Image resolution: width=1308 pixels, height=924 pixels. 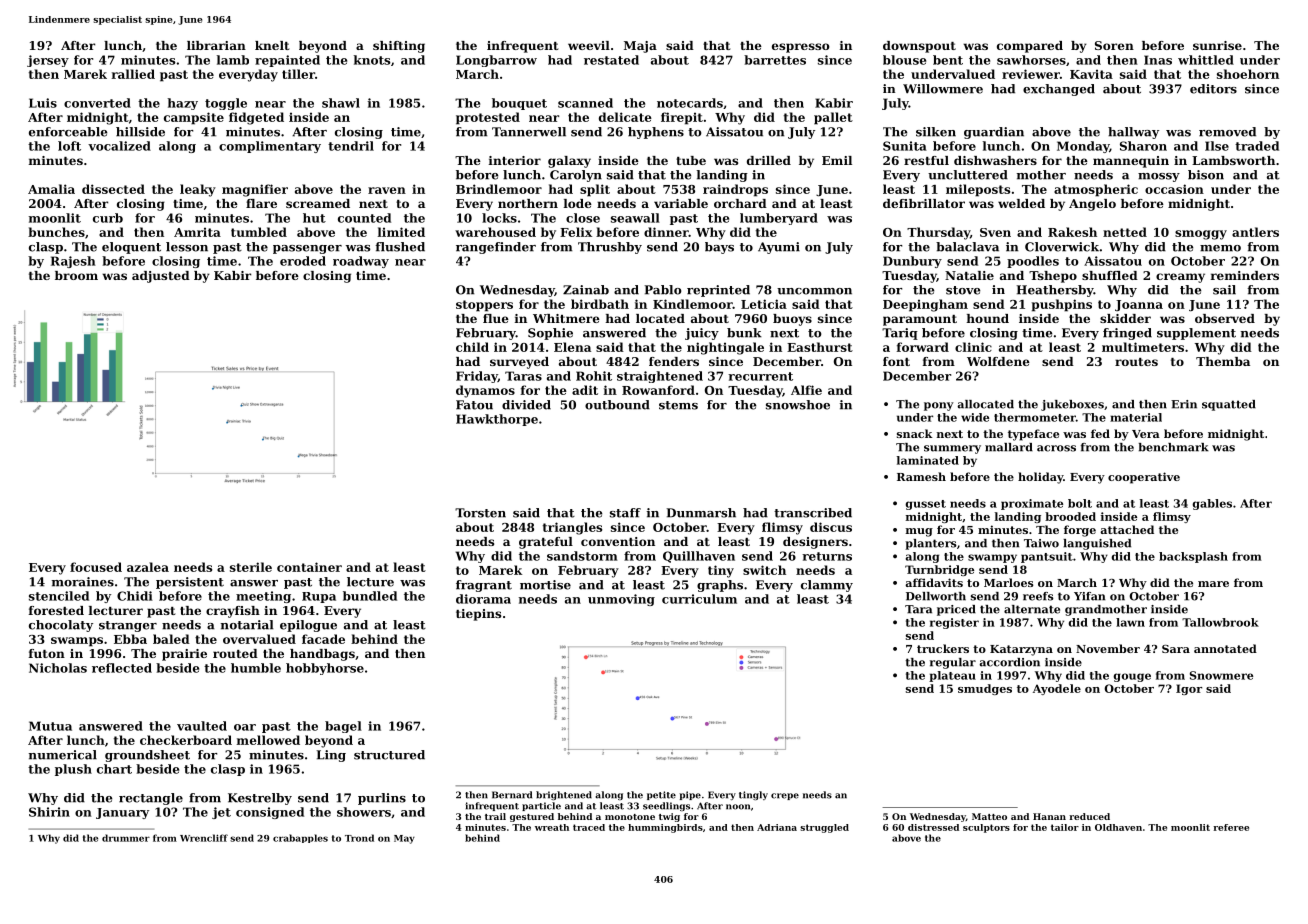 What do you see at coordinates (126, 838) in the screenshot?
I see `drummer` at bounding box center [126, 838].
